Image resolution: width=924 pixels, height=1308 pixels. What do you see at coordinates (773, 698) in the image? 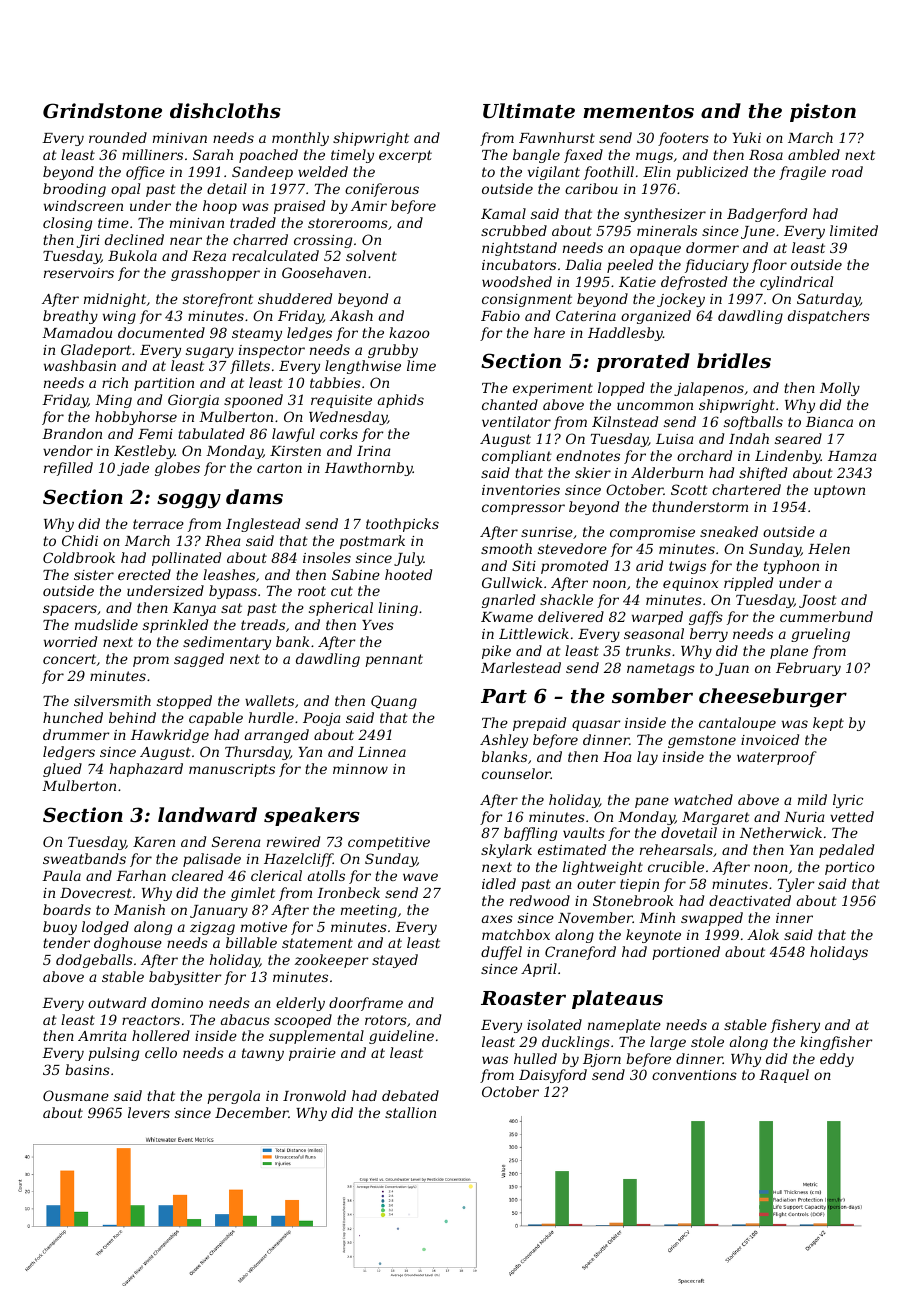
I see `cheeseburger` at bounding box center [773, 698].
